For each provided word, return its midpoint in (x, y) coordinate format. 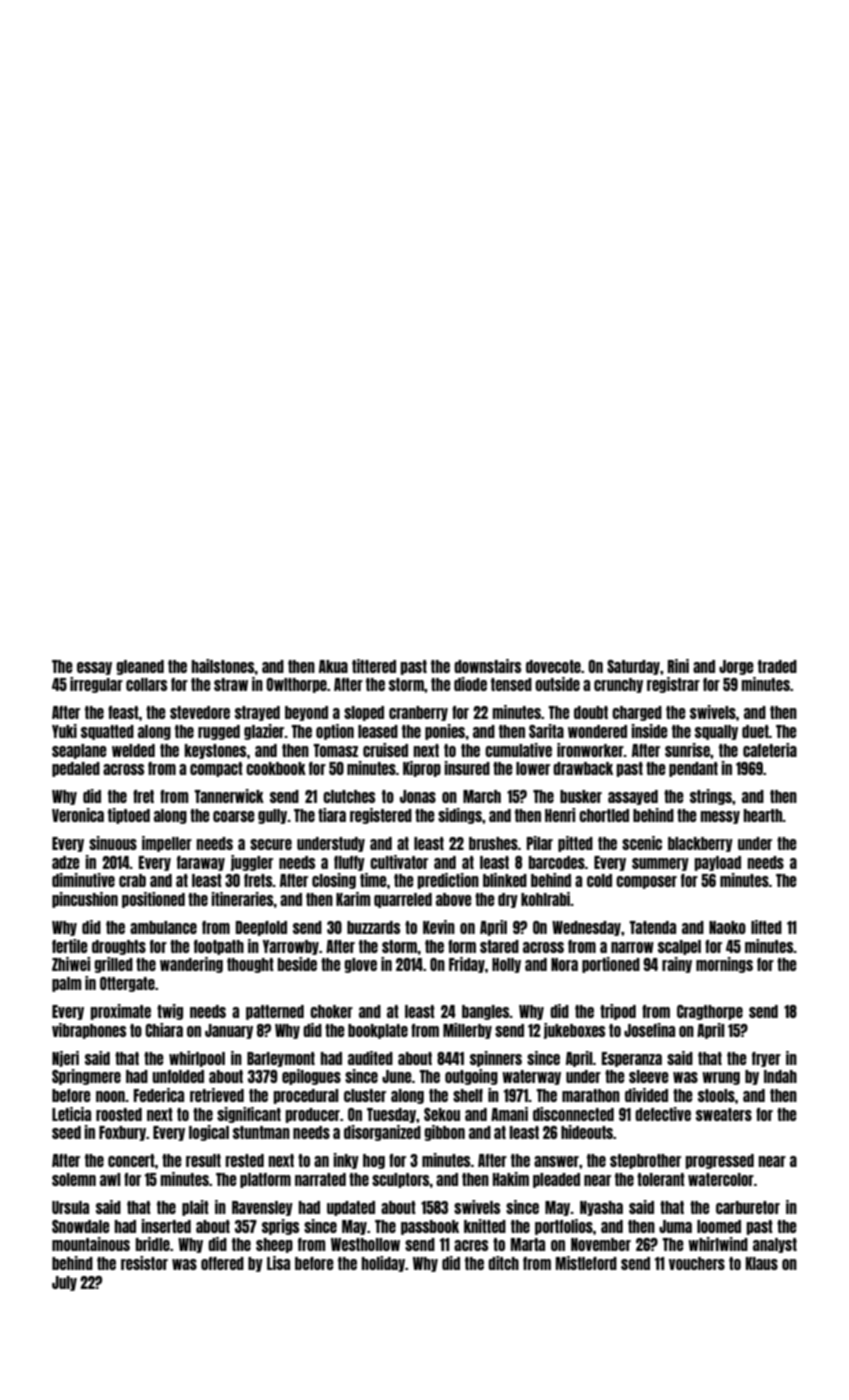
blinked (505, 880)
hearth (763, 815)
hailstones (223, 666)
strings (711, 797)
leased (378, 731)
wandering (191, 965)
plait (195, 1208)
